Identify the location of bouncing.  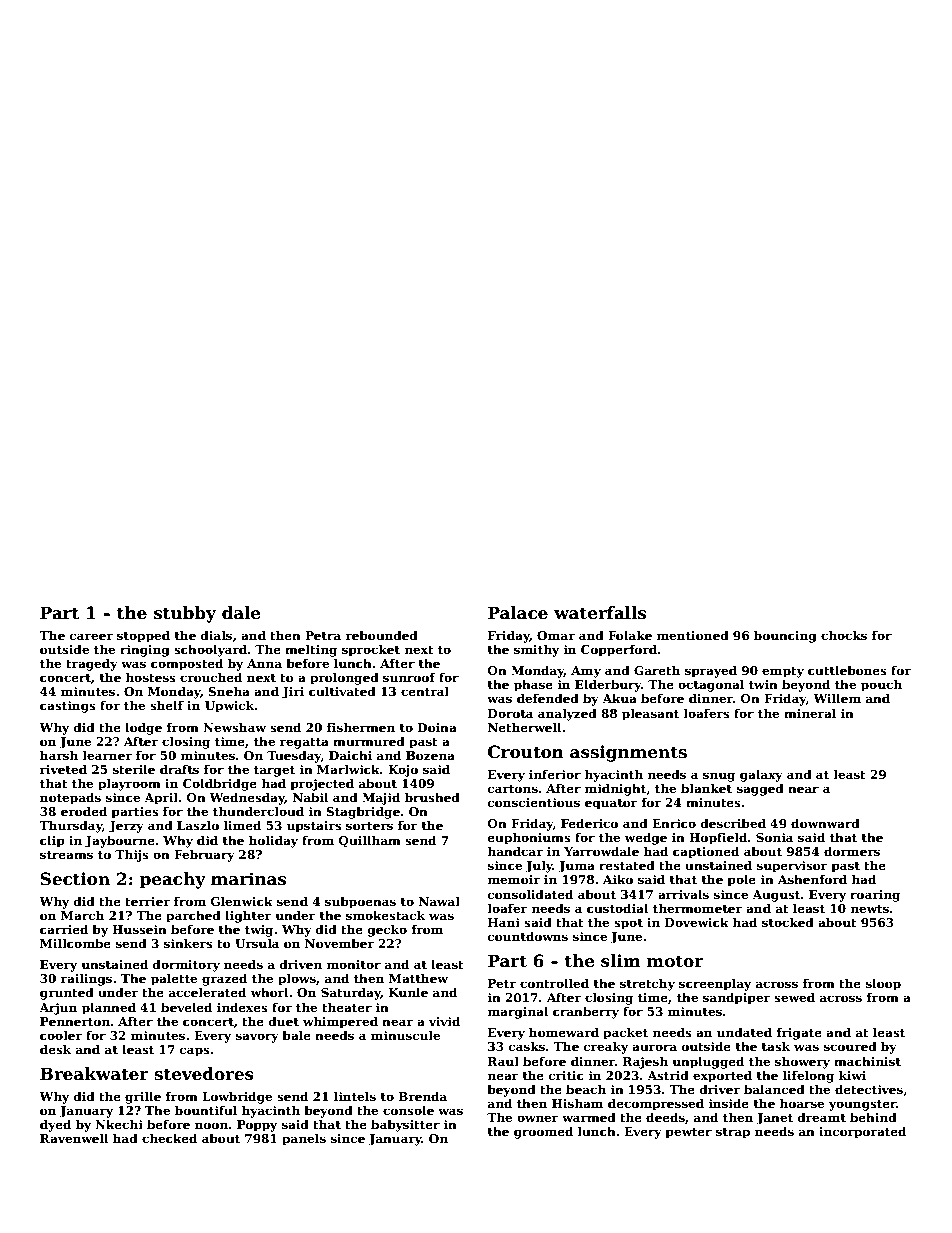
(785, 636).
